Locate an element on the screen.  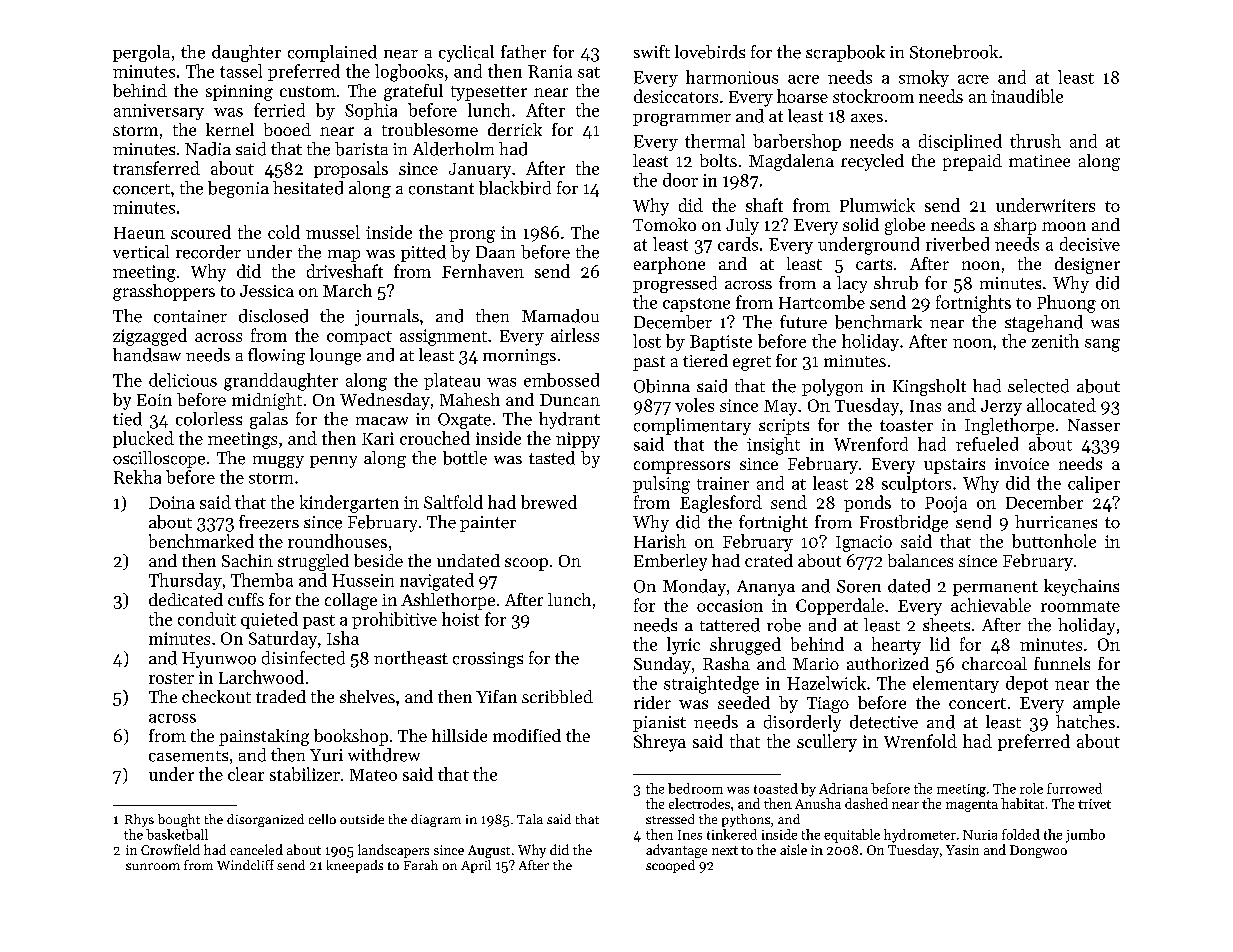
pergola is located at coordinates (141, 53).
